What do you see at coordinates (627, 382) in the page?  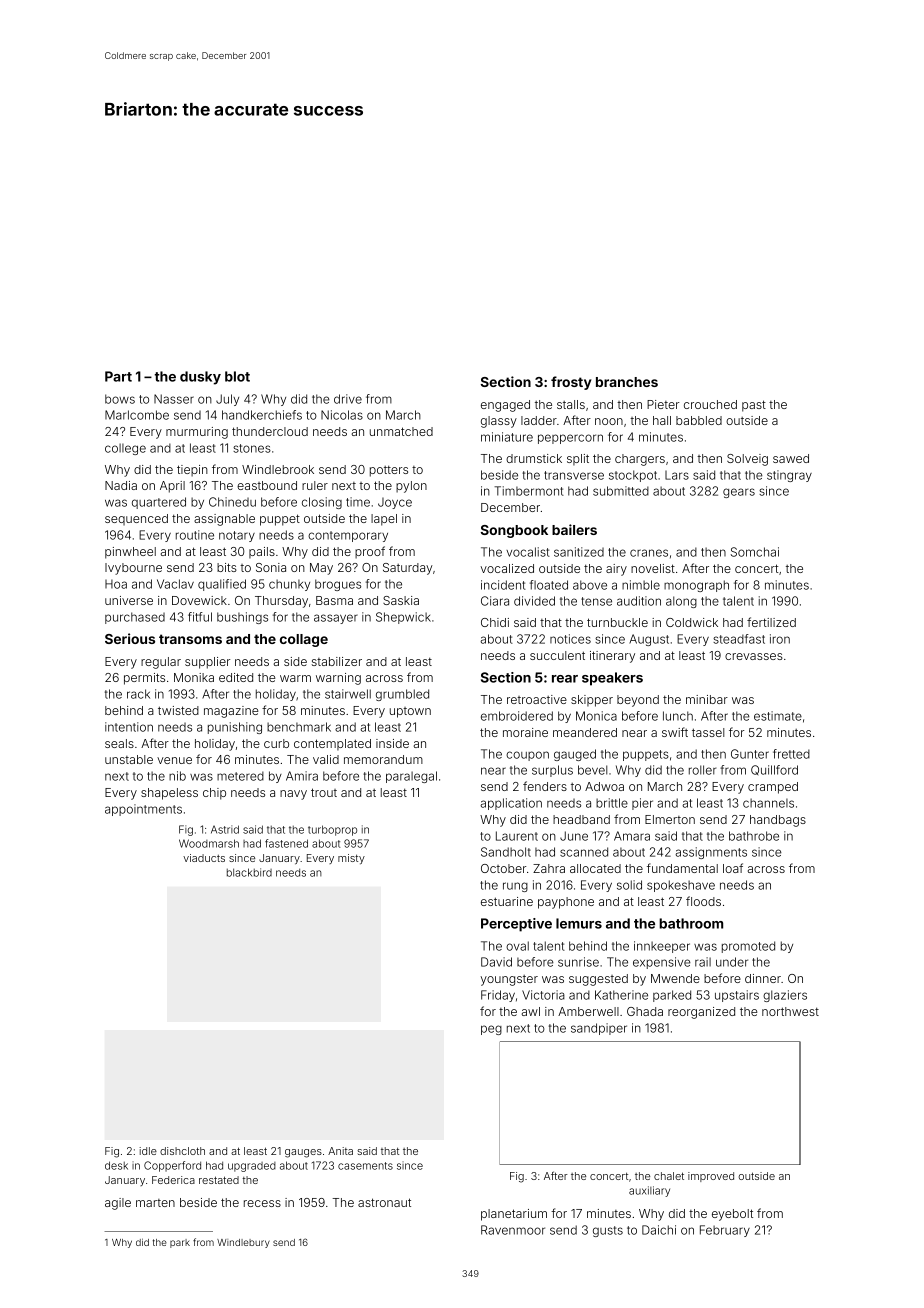 I see `branches` at bounding box center [627, 382].
